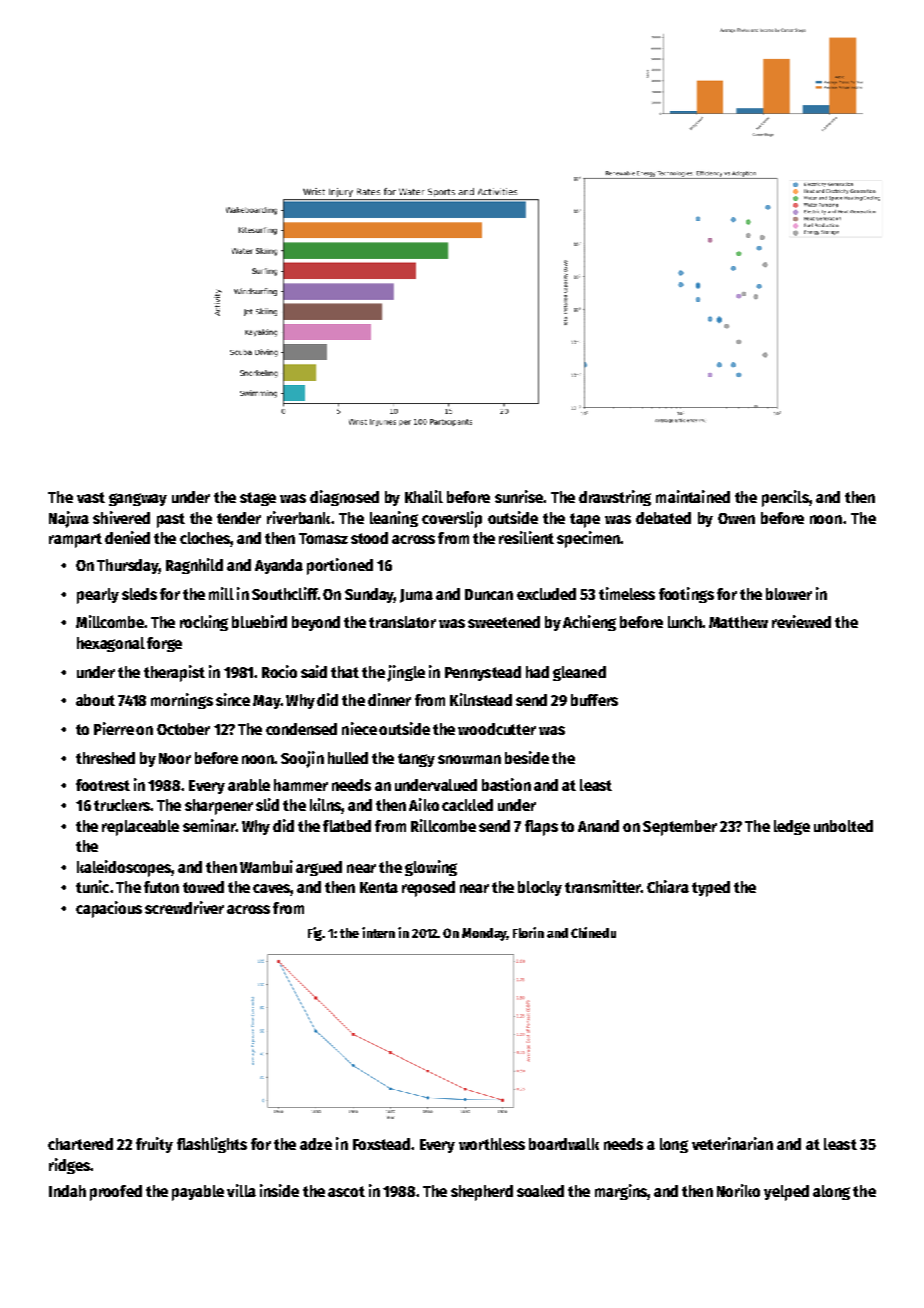 This image has width=924, height=1308. What do you see at coordinates (205, 538) in the image?
I see `cloches` at bounding box center [205, 538].
